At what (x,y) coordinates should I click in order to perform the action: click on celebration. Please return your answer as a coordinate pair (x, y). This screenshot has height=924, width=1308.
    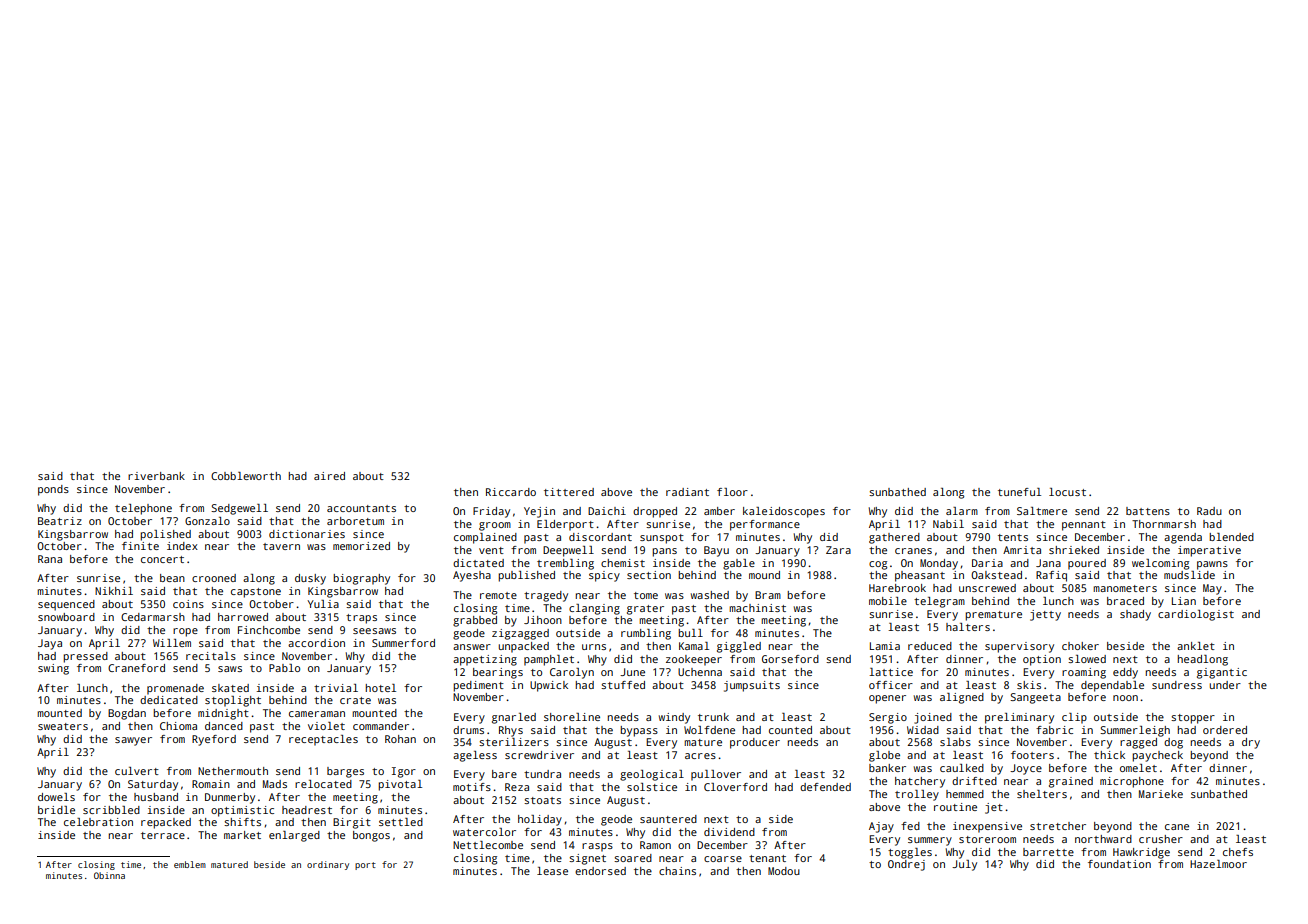
    Looking at the image, I should click on (98, 822).
